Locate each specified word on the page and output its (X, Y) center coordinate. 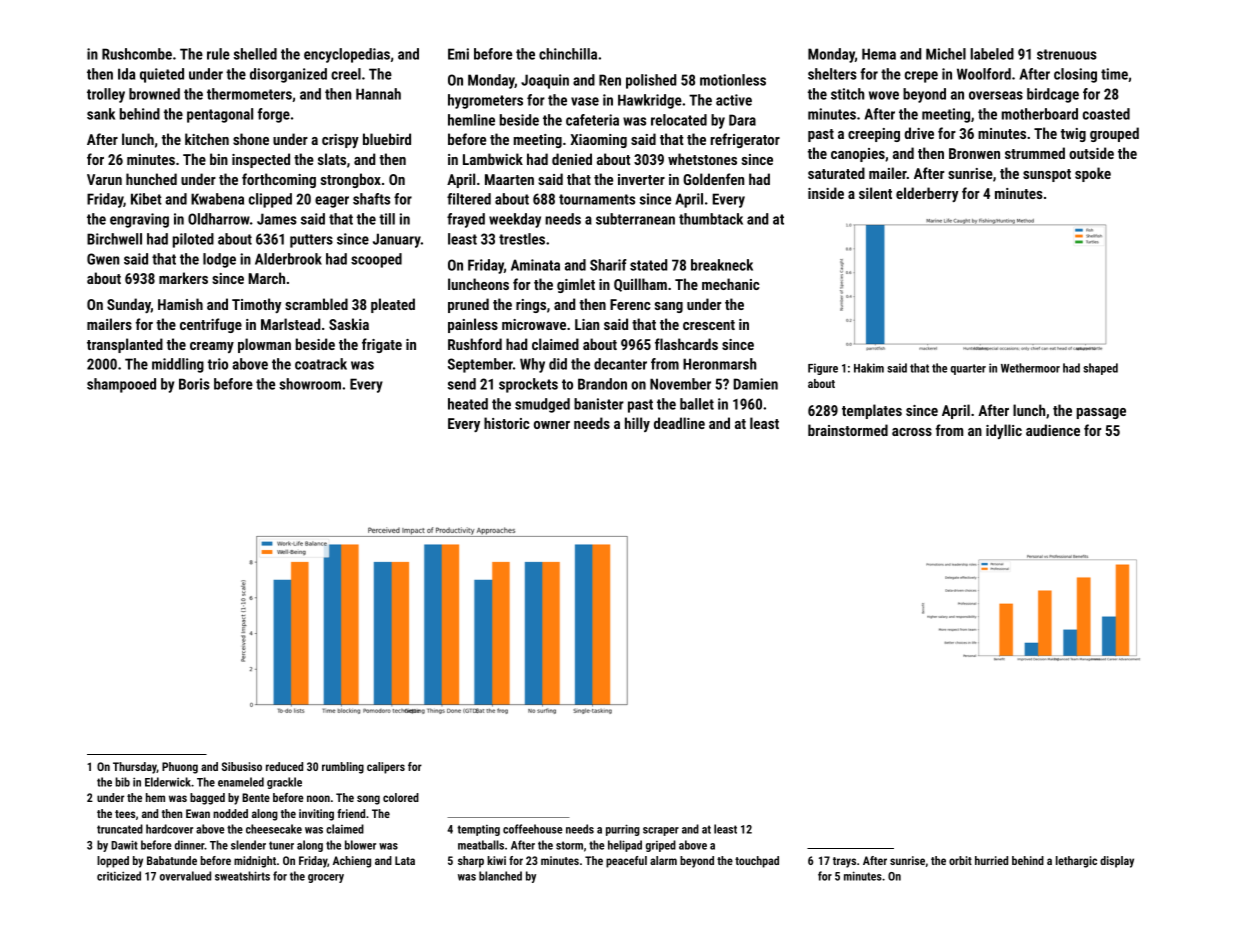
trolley (106, 95)
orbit (960, 860)
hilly (637, 424)
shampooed (121, 385)
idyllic (1004, 431)
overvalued (185, 876)
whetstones (702, 159)
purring (623, 830)
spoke (1093, 174)
